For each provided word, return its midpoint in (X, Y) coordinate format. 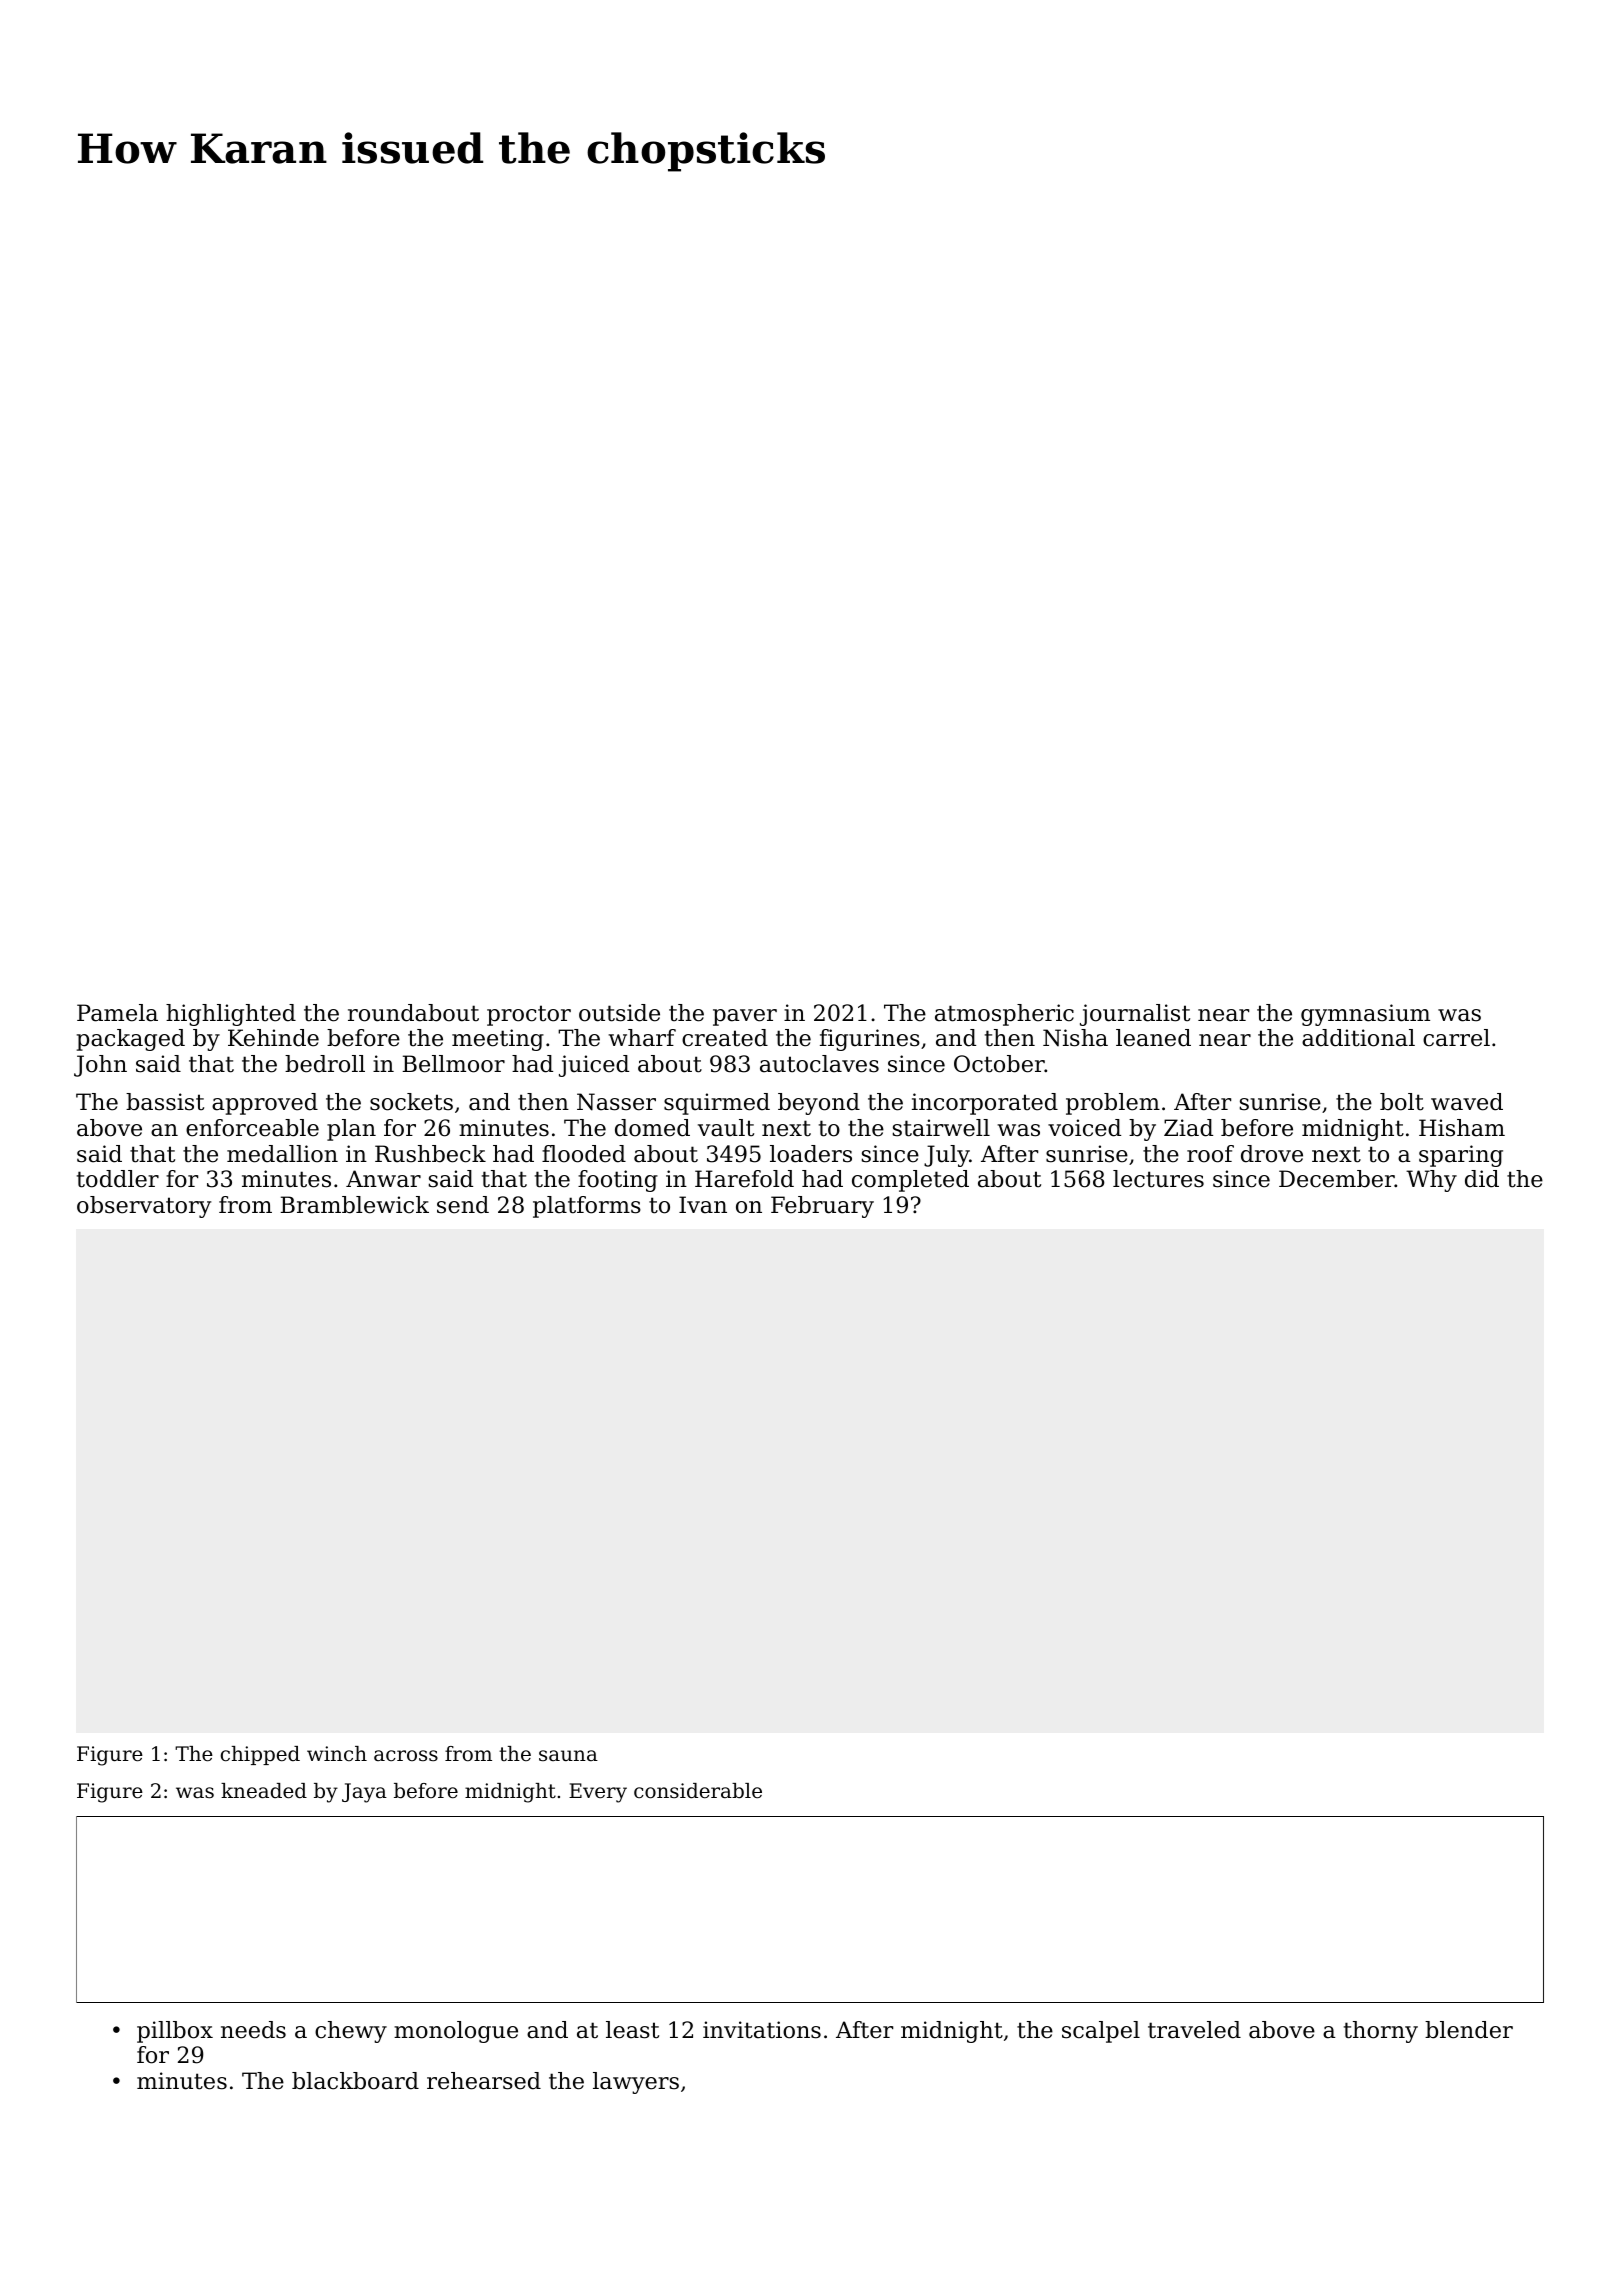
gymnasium (1365, 1015)
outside (619, 1013)
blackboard (355, 2081)
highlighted (231, 1015)
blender (1469, 2030)
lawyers (636, 2083)
